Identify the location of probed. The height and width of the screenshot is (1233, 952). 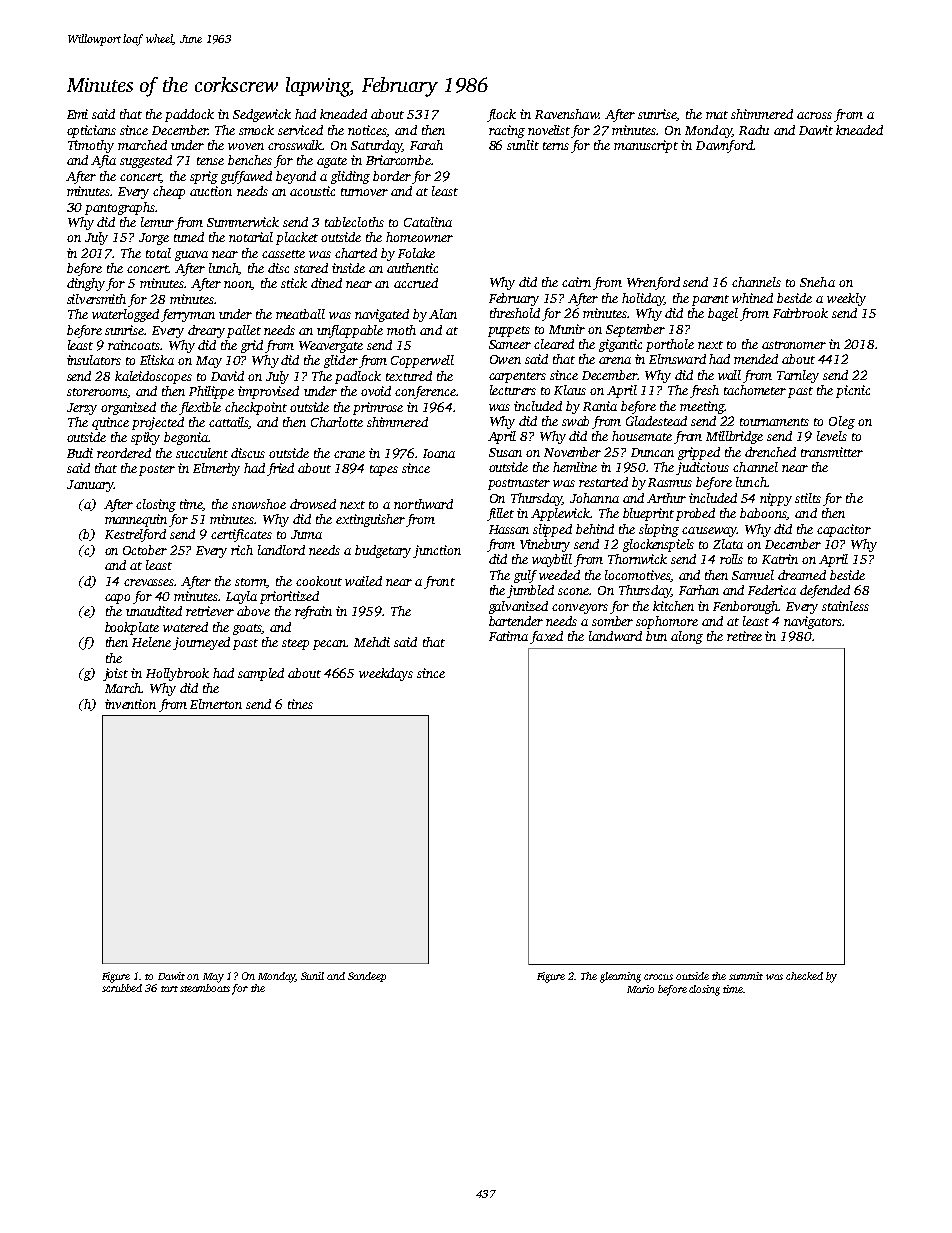
(695, 514).
